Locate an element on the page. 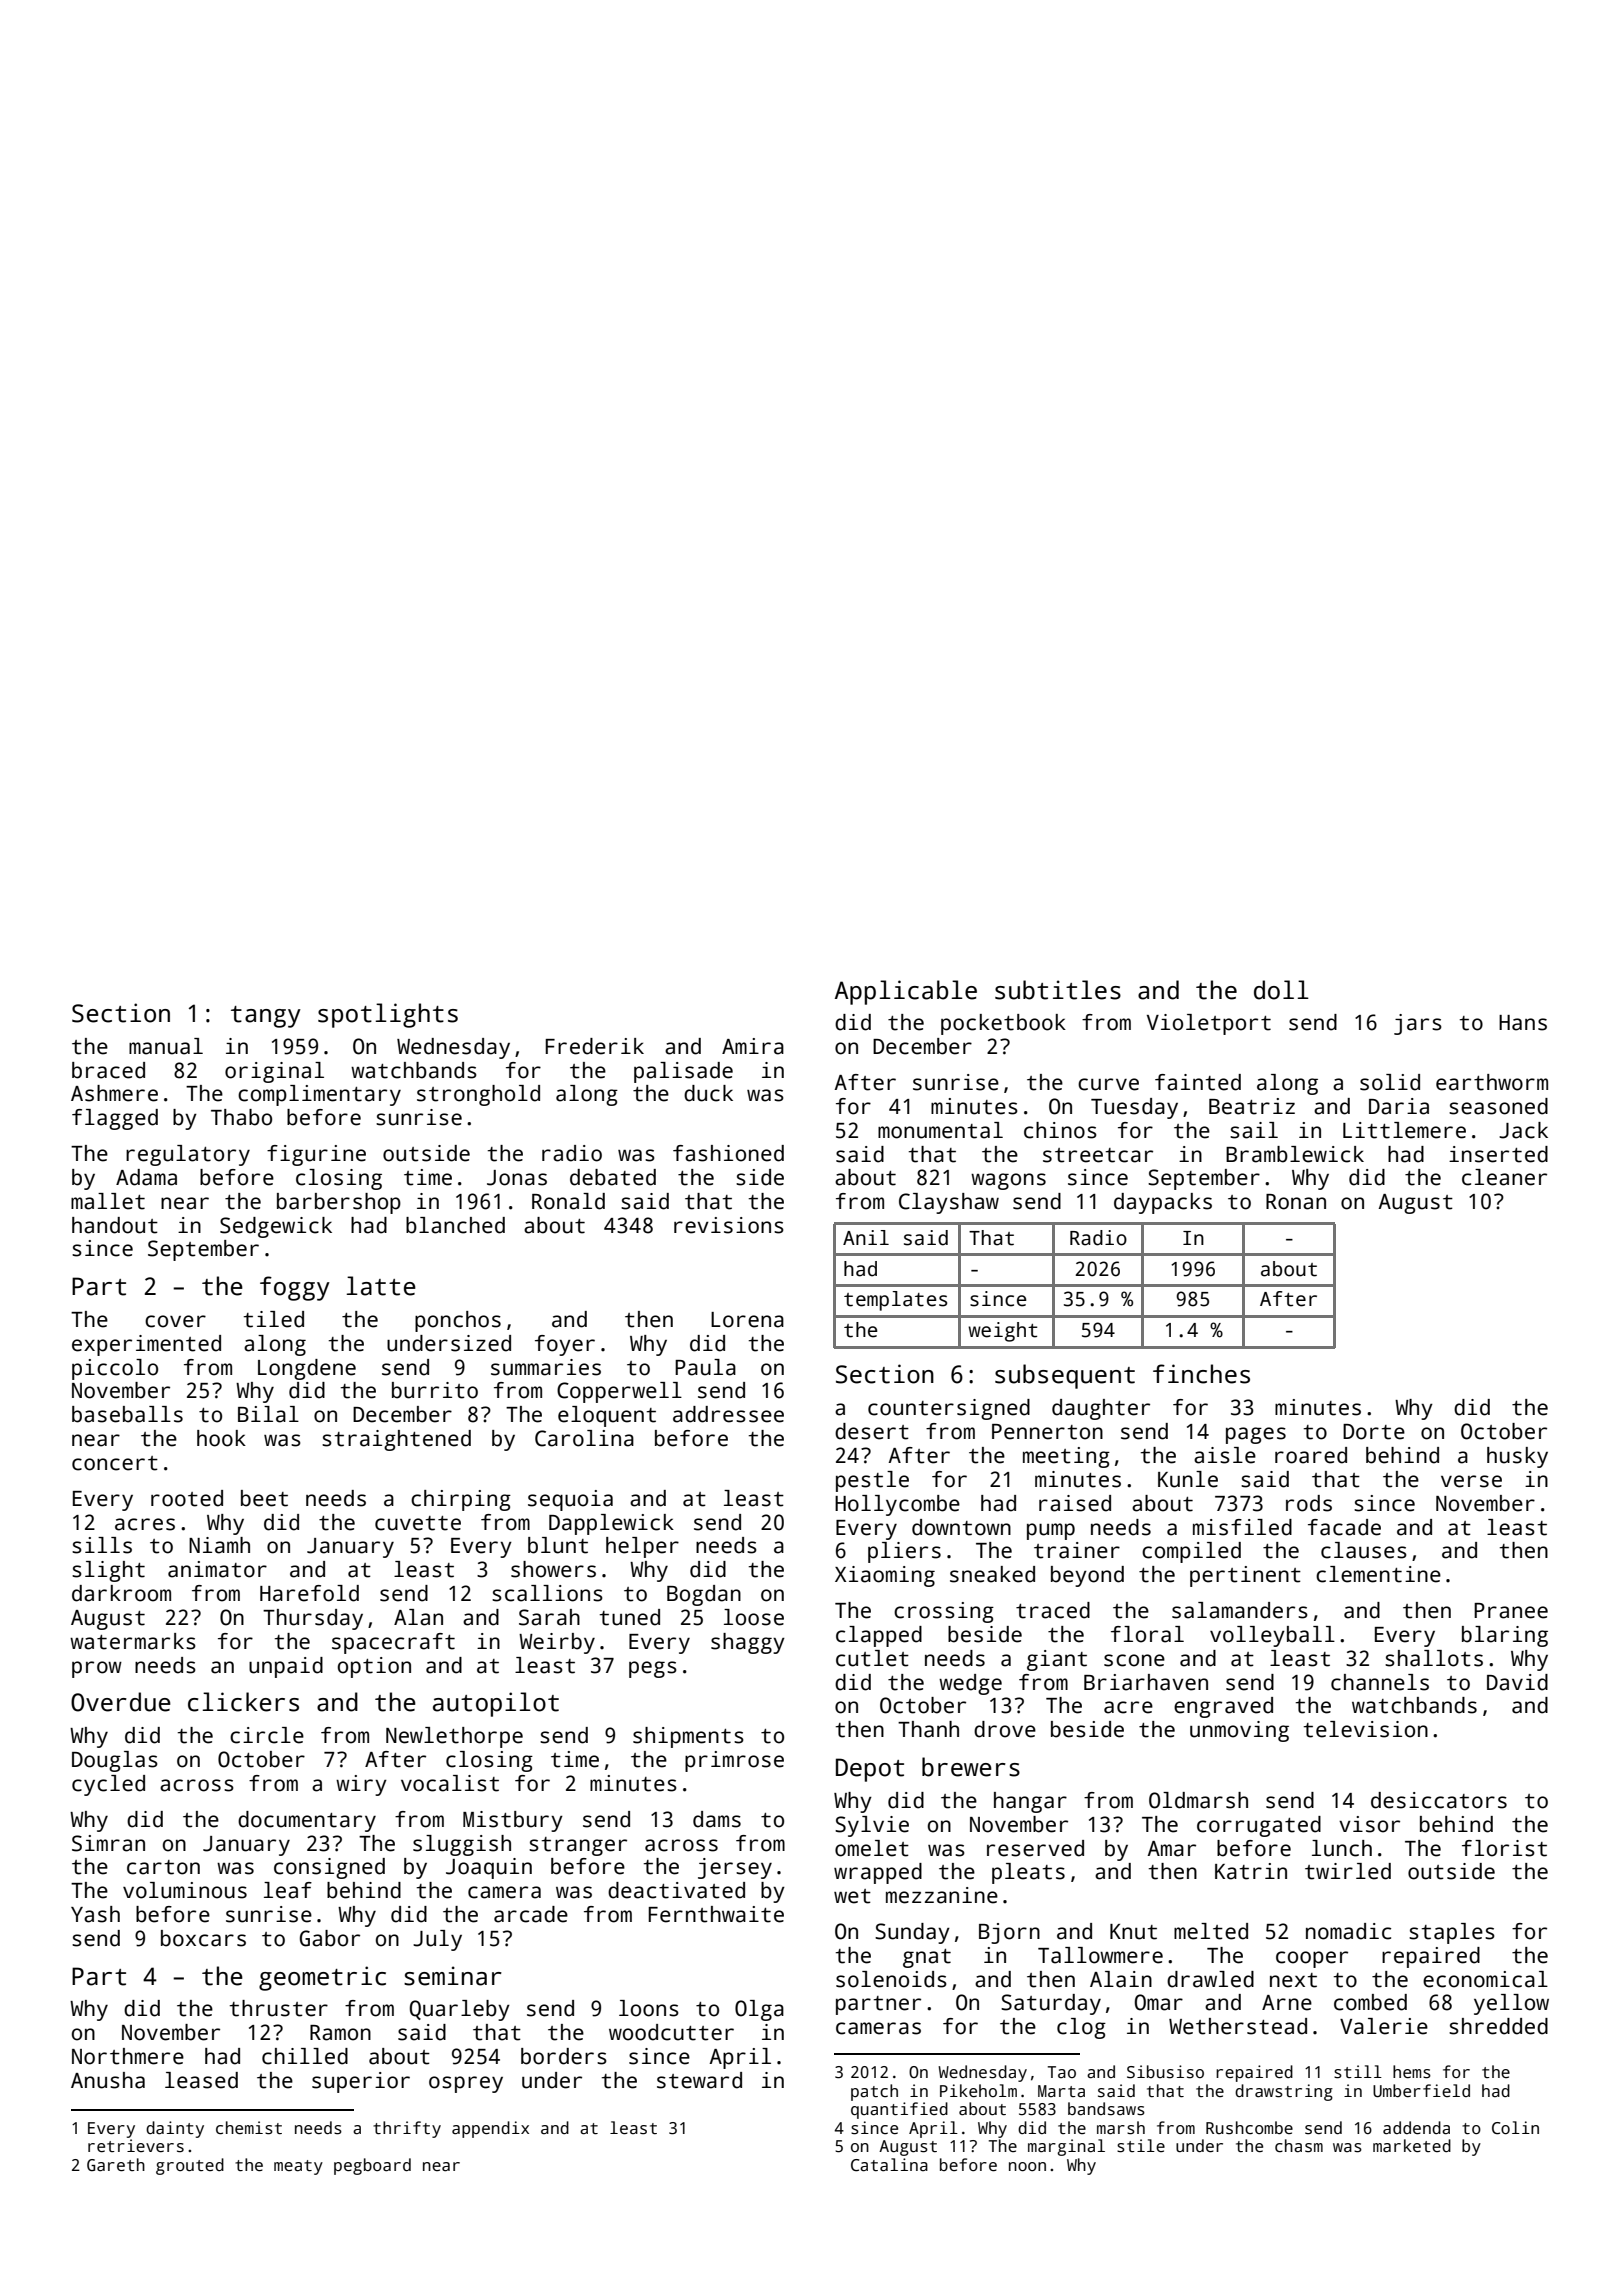  solenoids is located at coordinates (891, 1979).
